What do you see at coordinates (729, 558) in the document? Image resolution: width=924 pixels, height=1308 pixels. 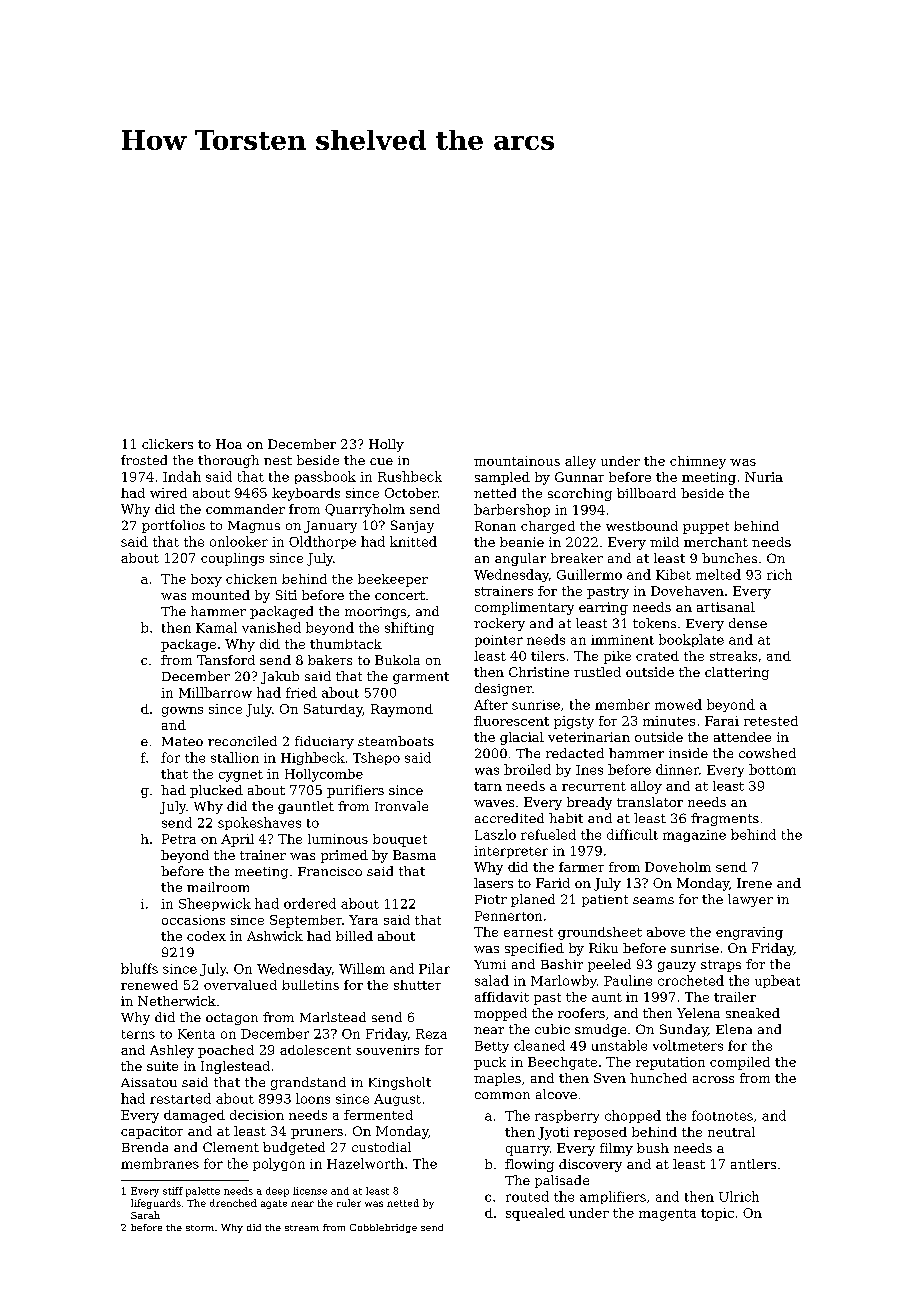 I see `bunches` at bounding box center [729, 558].
